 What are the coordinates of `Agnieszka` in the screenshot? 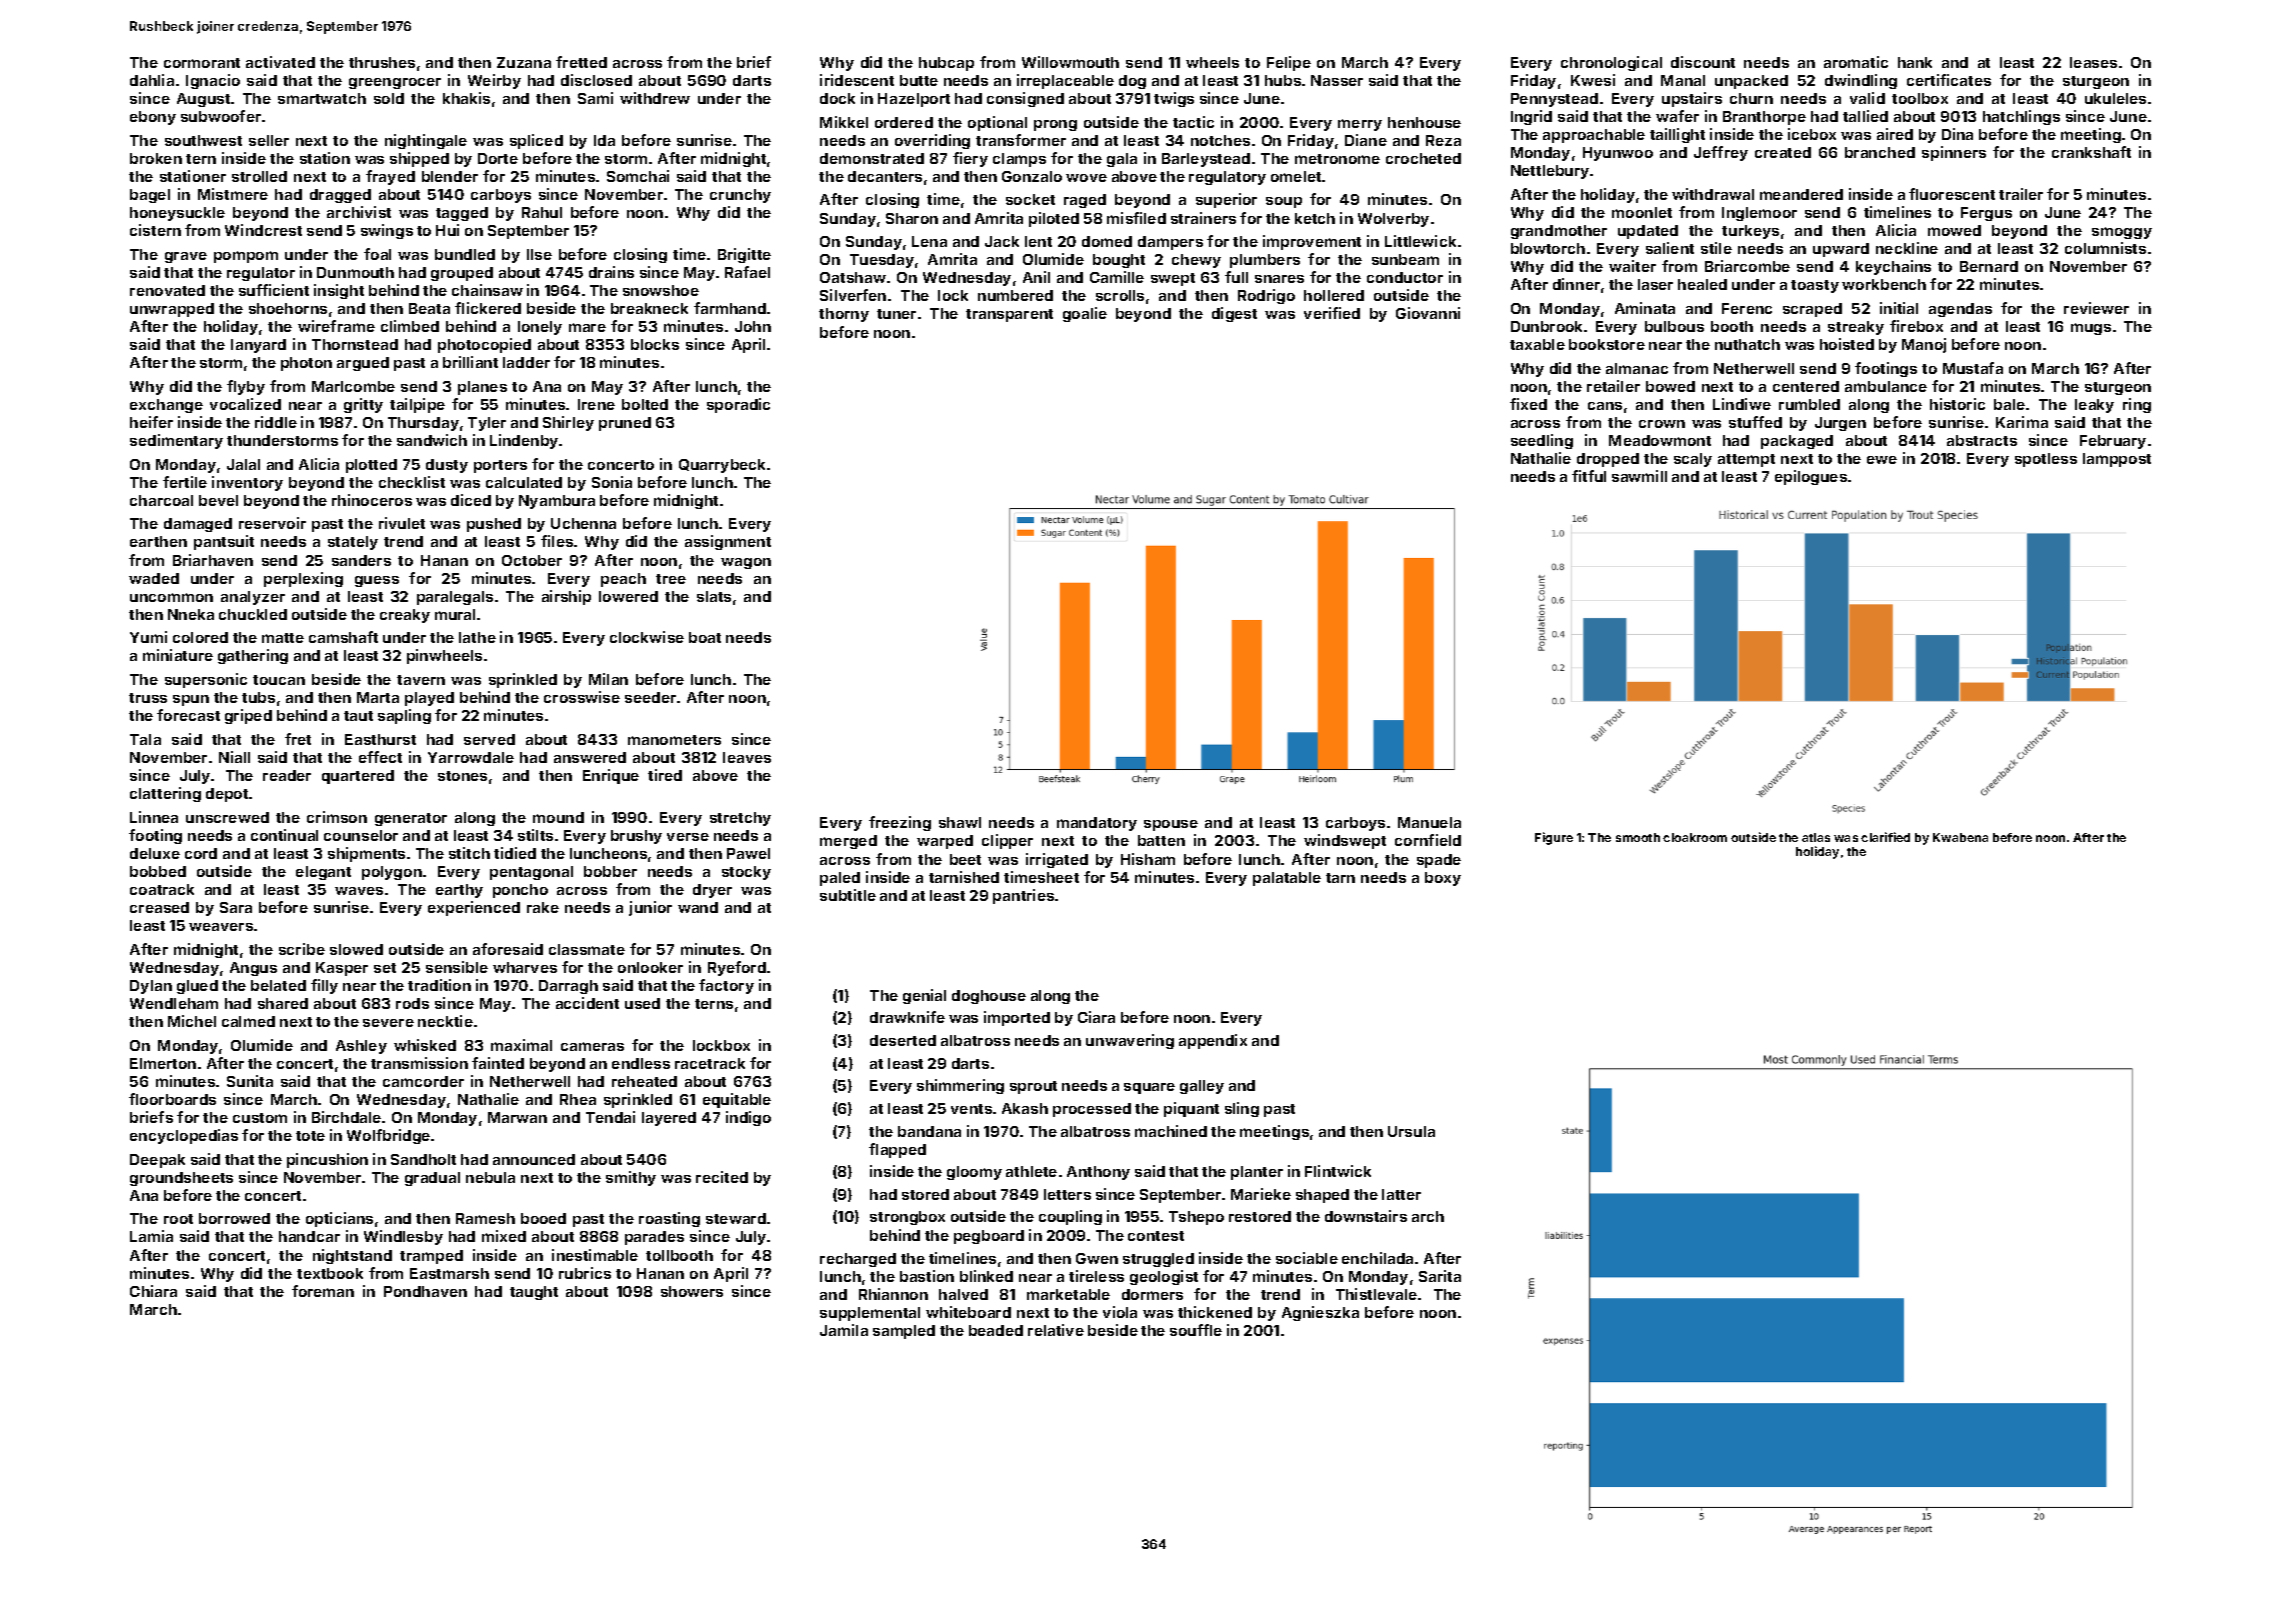 It's located at (1320, 1313).
